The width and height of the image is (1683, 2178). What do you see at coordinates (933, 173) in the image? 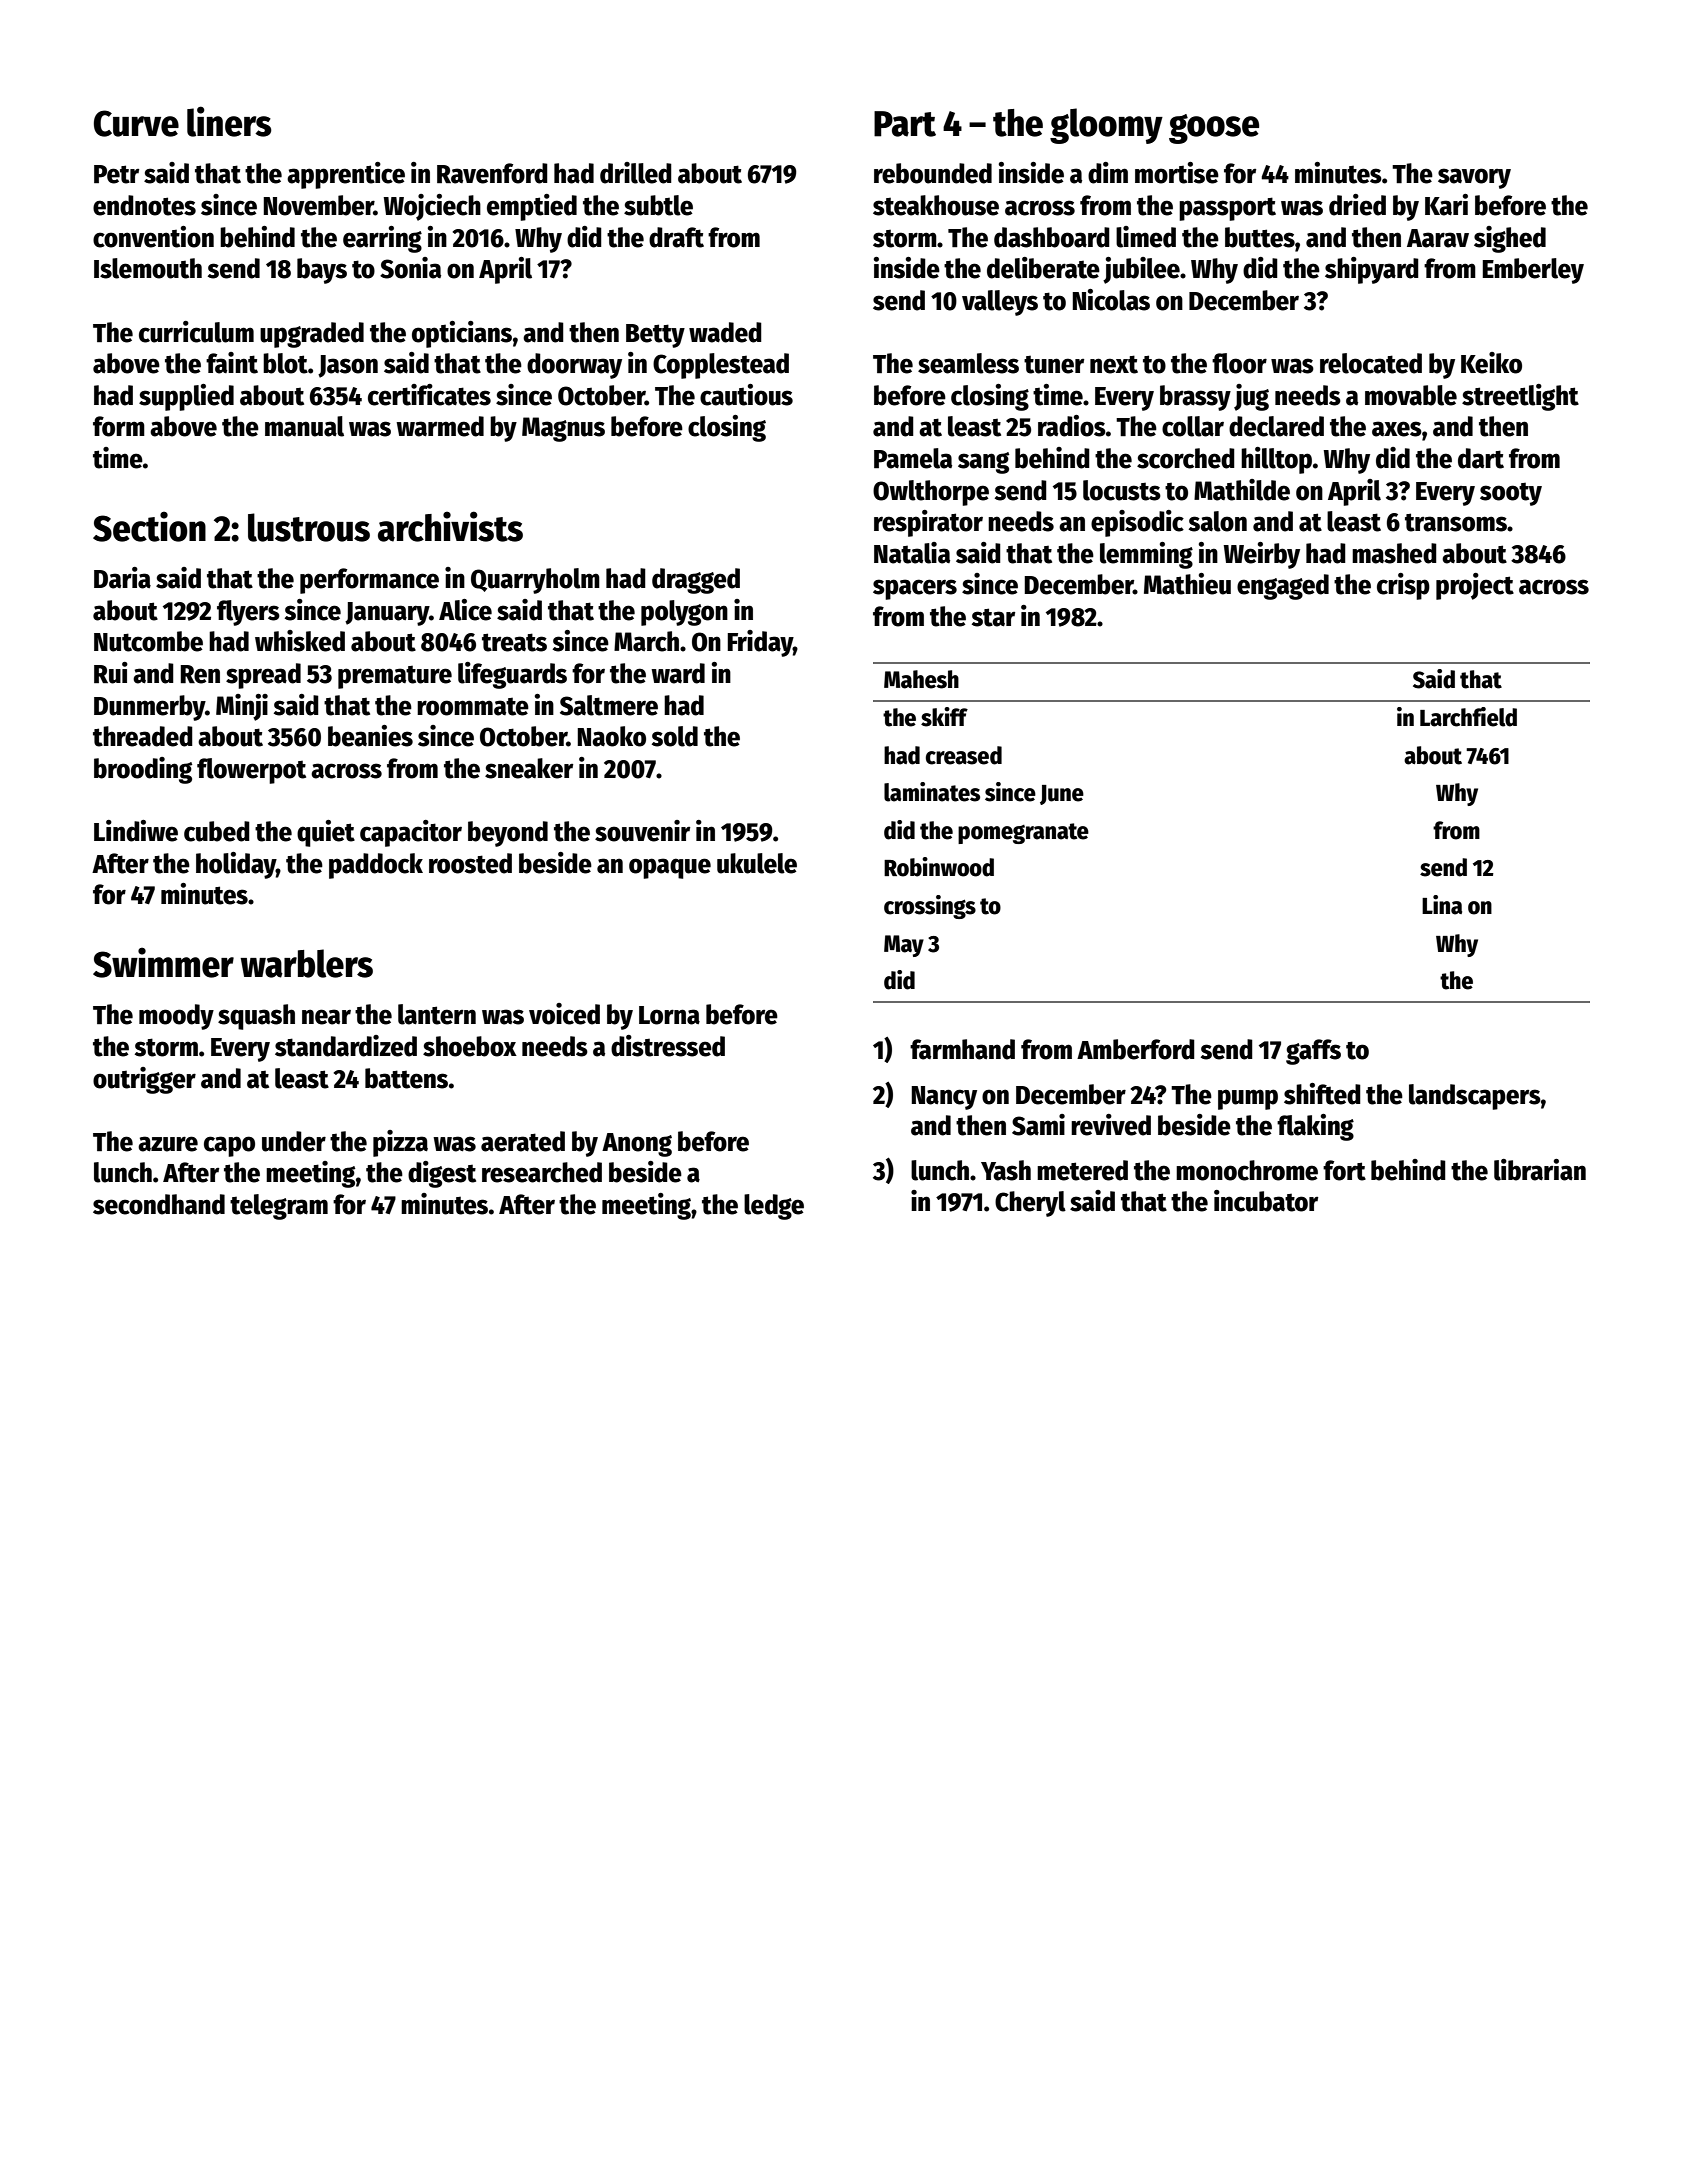
I see `rebounded` at bounding box center [933, 173].
